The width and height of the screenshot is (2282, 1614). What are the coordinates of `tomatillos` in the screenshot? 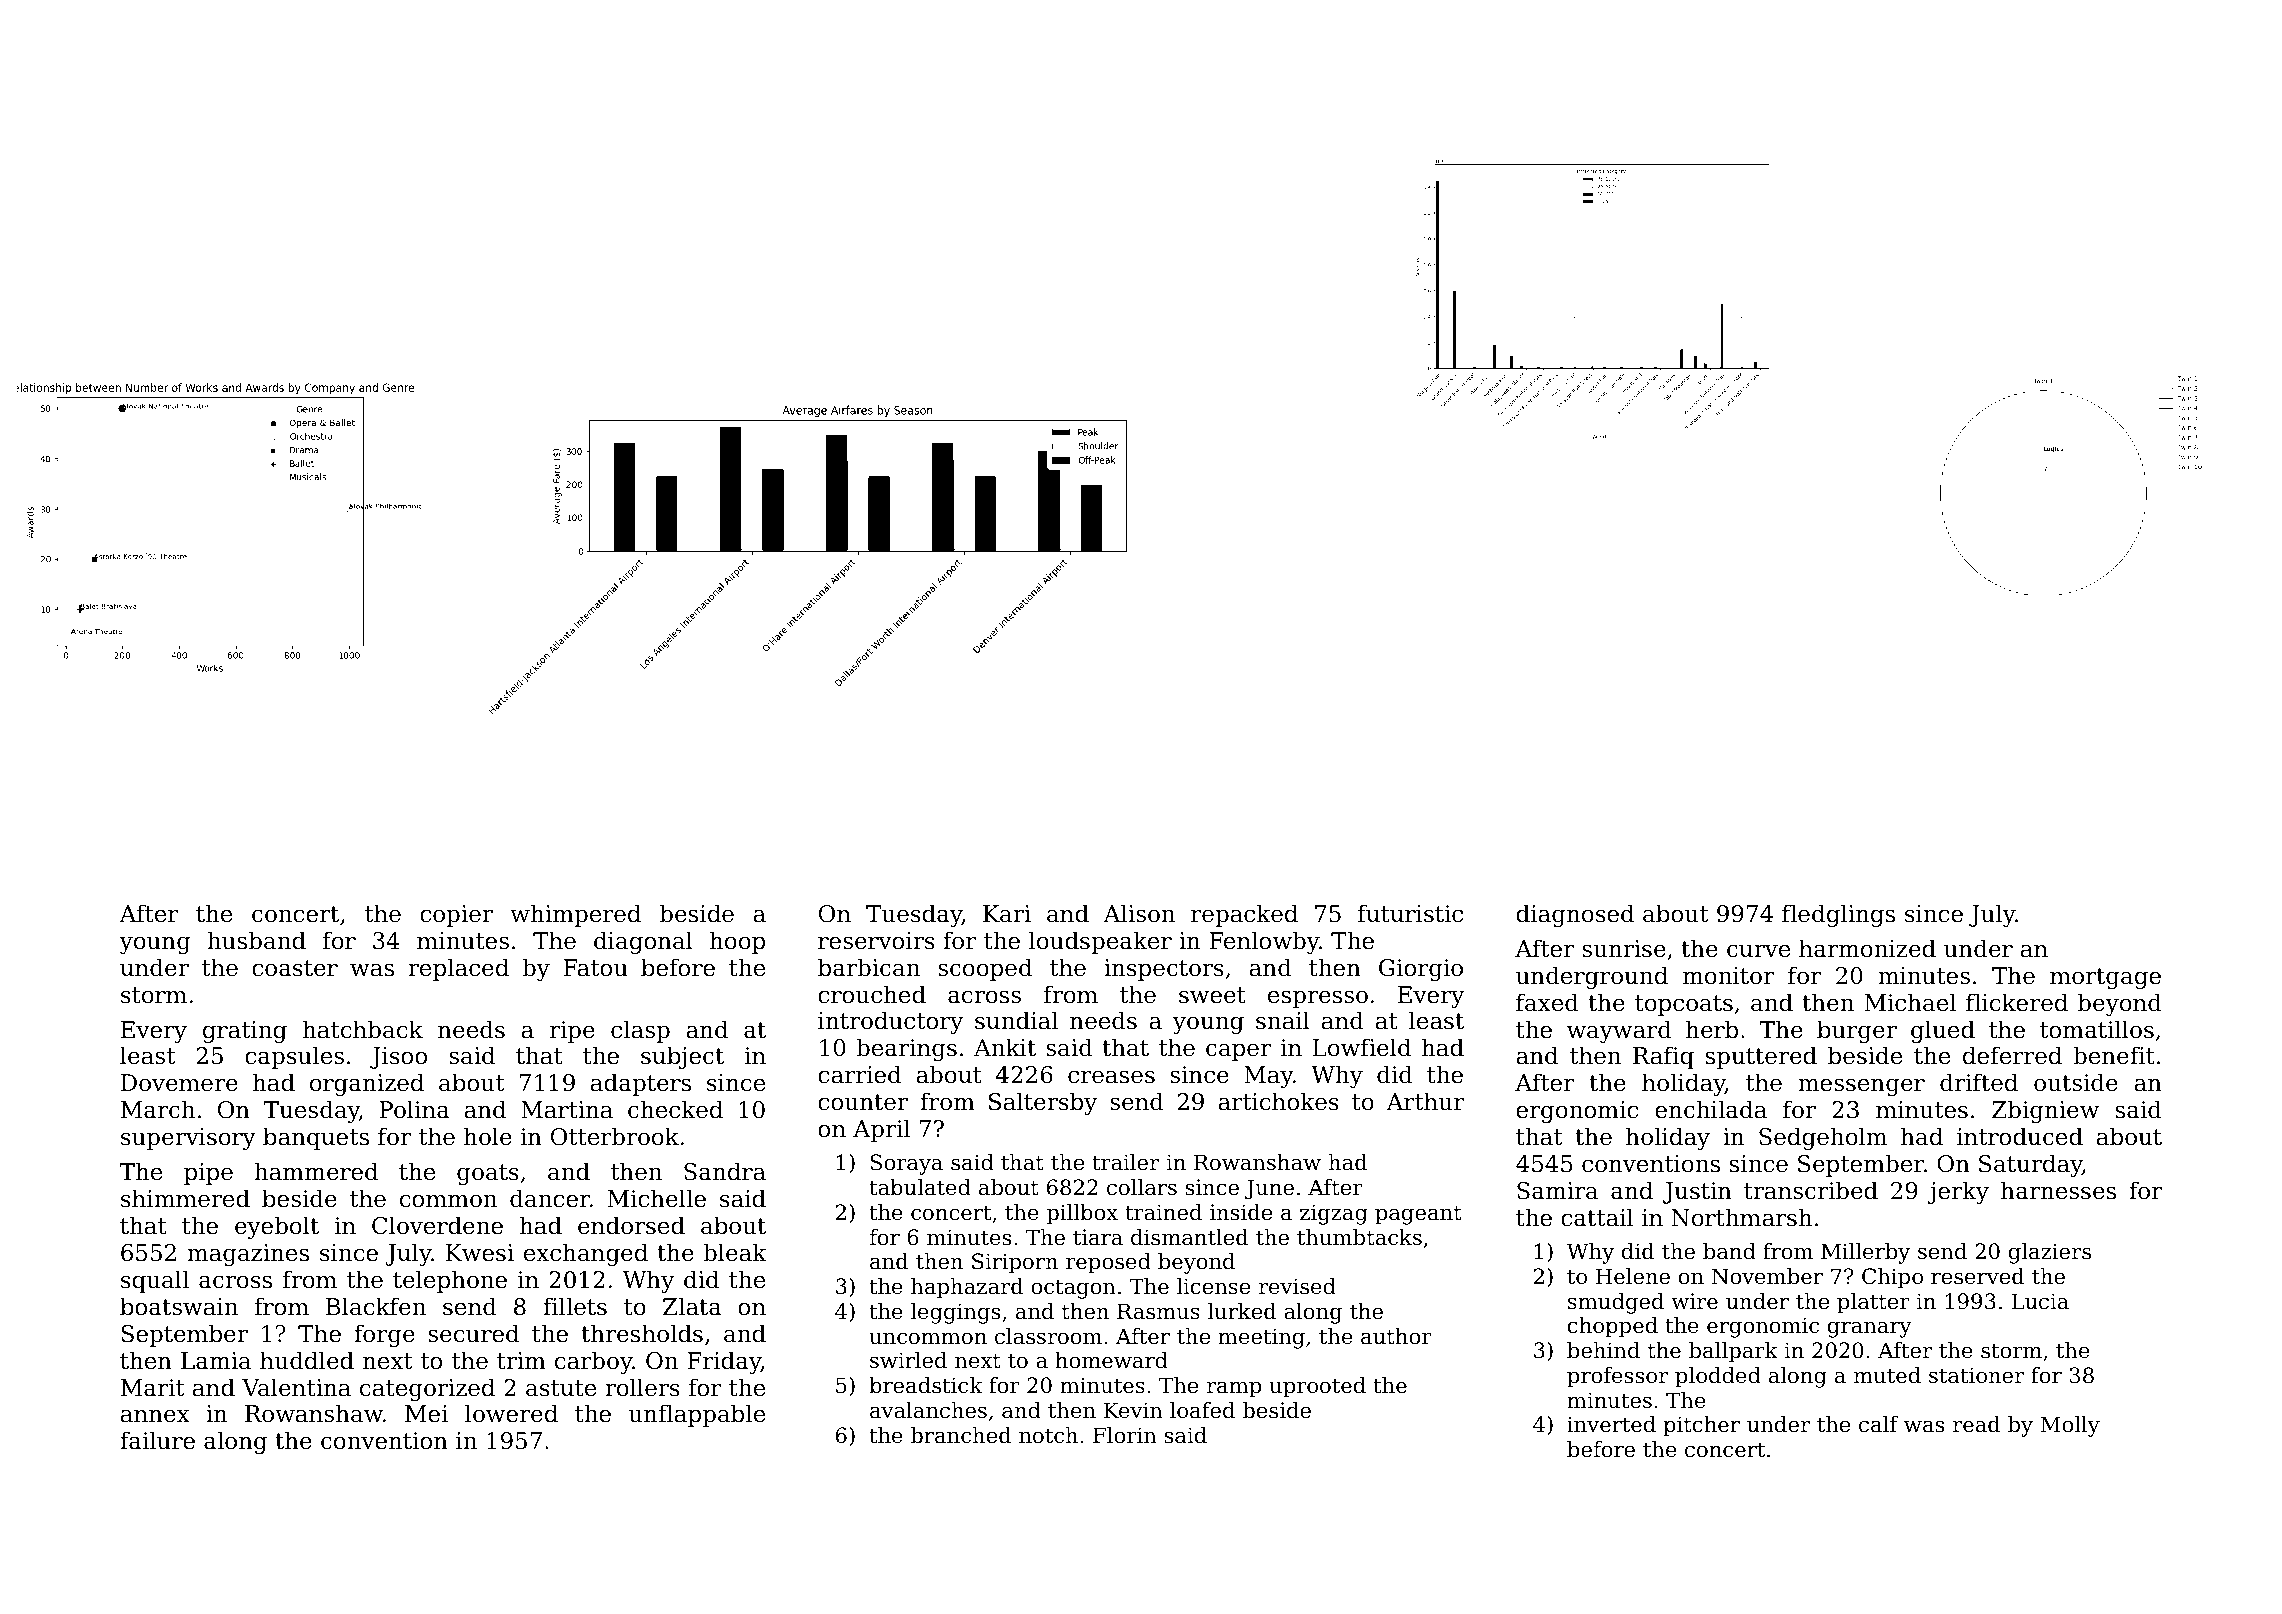 It's located at (2097, 1029).
